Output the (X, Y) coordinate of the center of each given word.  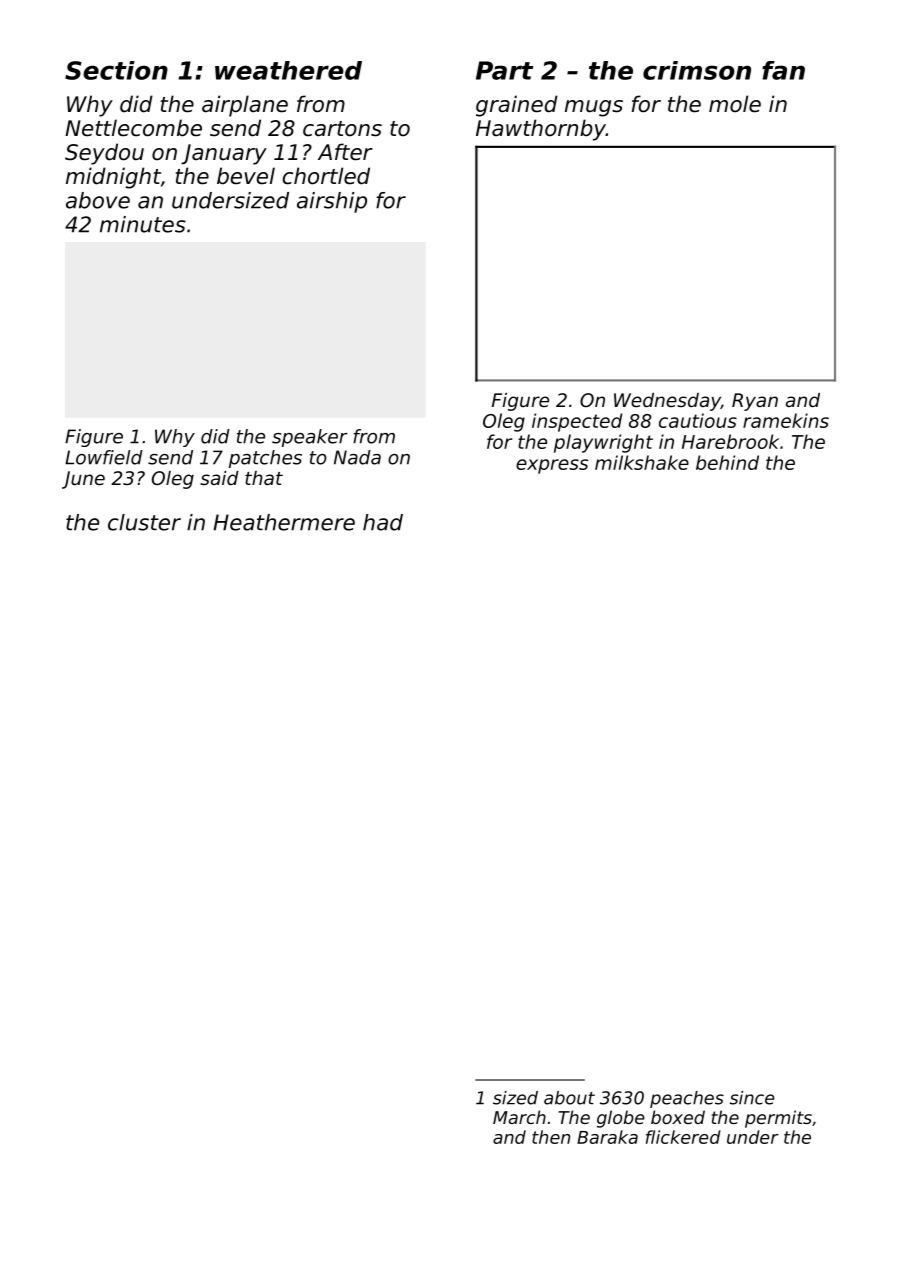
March (519, 1117)
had (383, 522)
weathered (288, 70)
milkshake (642, 462)
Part (504, 70)
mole (735, 104)
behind (727, 462)
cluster (144, 522)
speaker (310, 438)
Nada (357, 457)
